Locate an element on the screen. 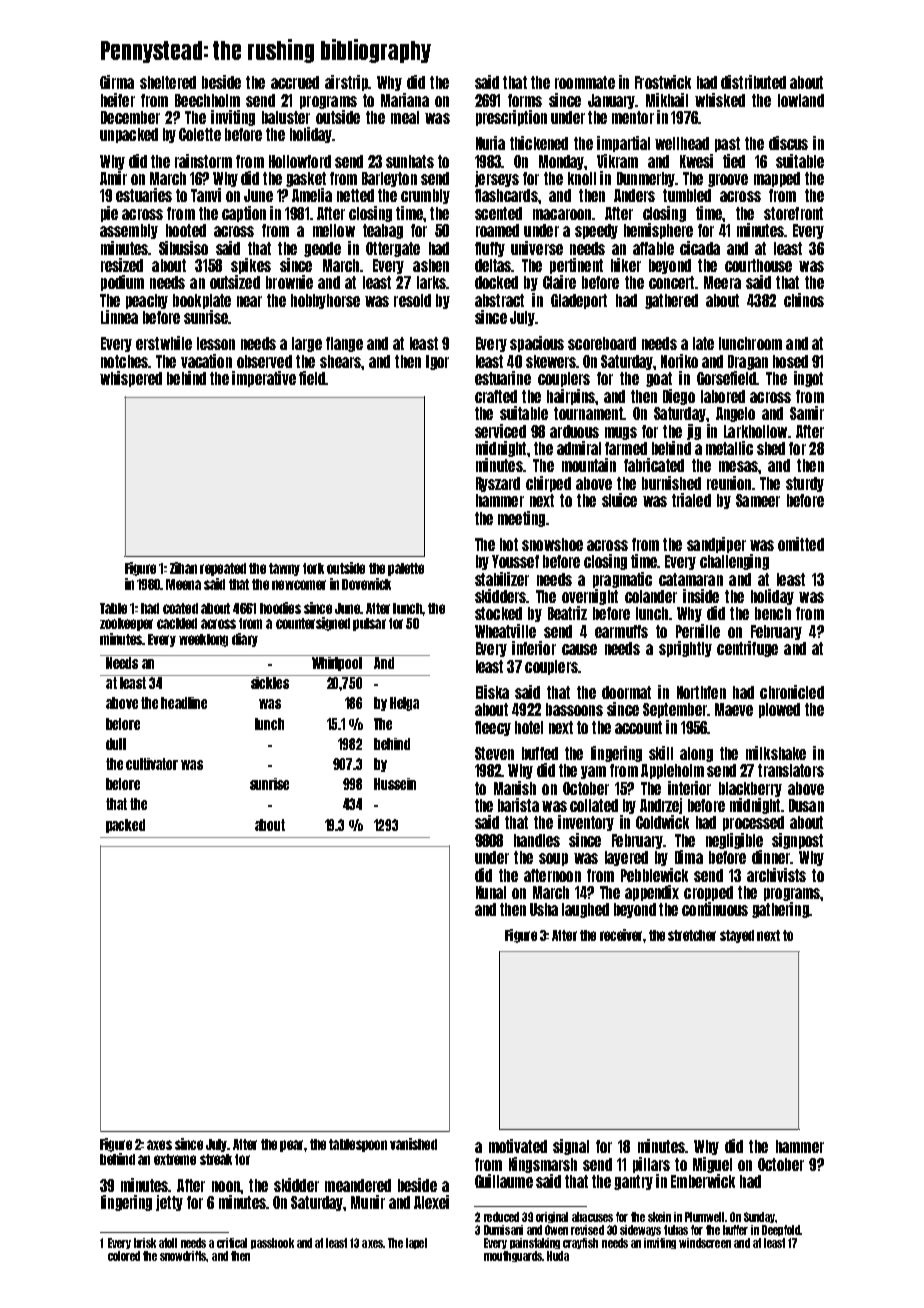  Deepfold is located at coordinates (781, 1230).
